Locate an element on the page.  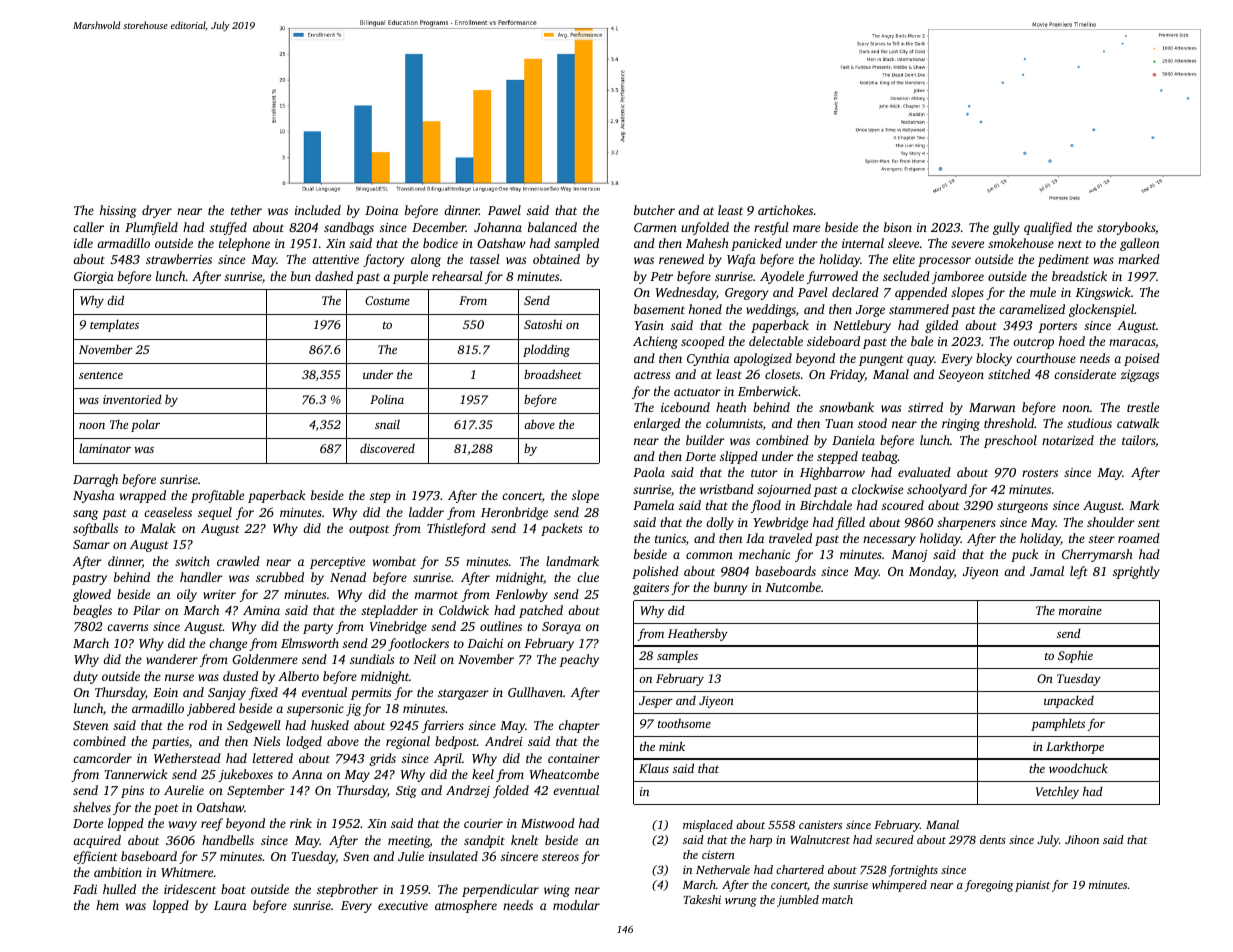
Andrzej is located at coordinates (468, 791).
